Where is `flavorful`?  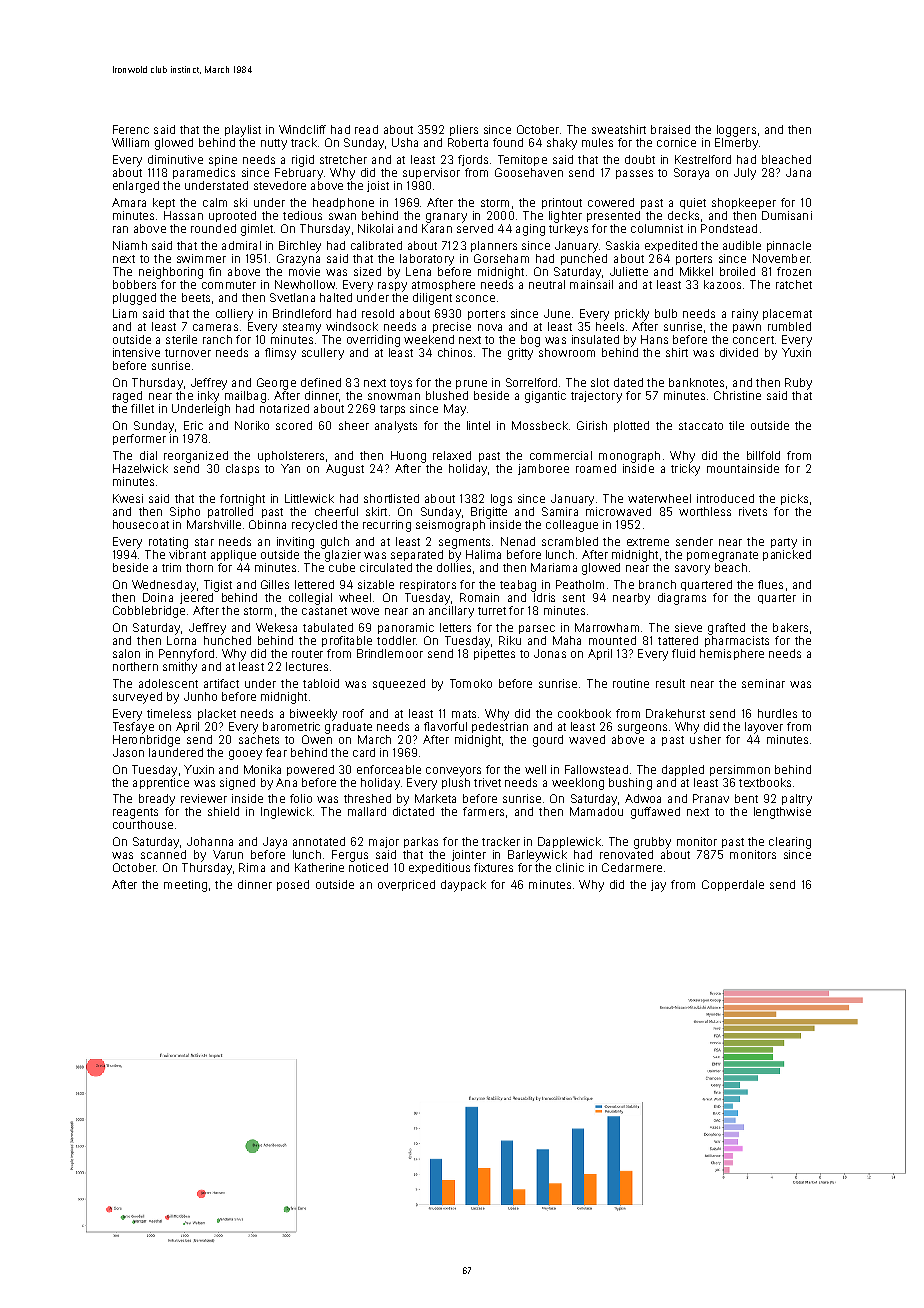 flavorful is located at coordinates (445, 726).
